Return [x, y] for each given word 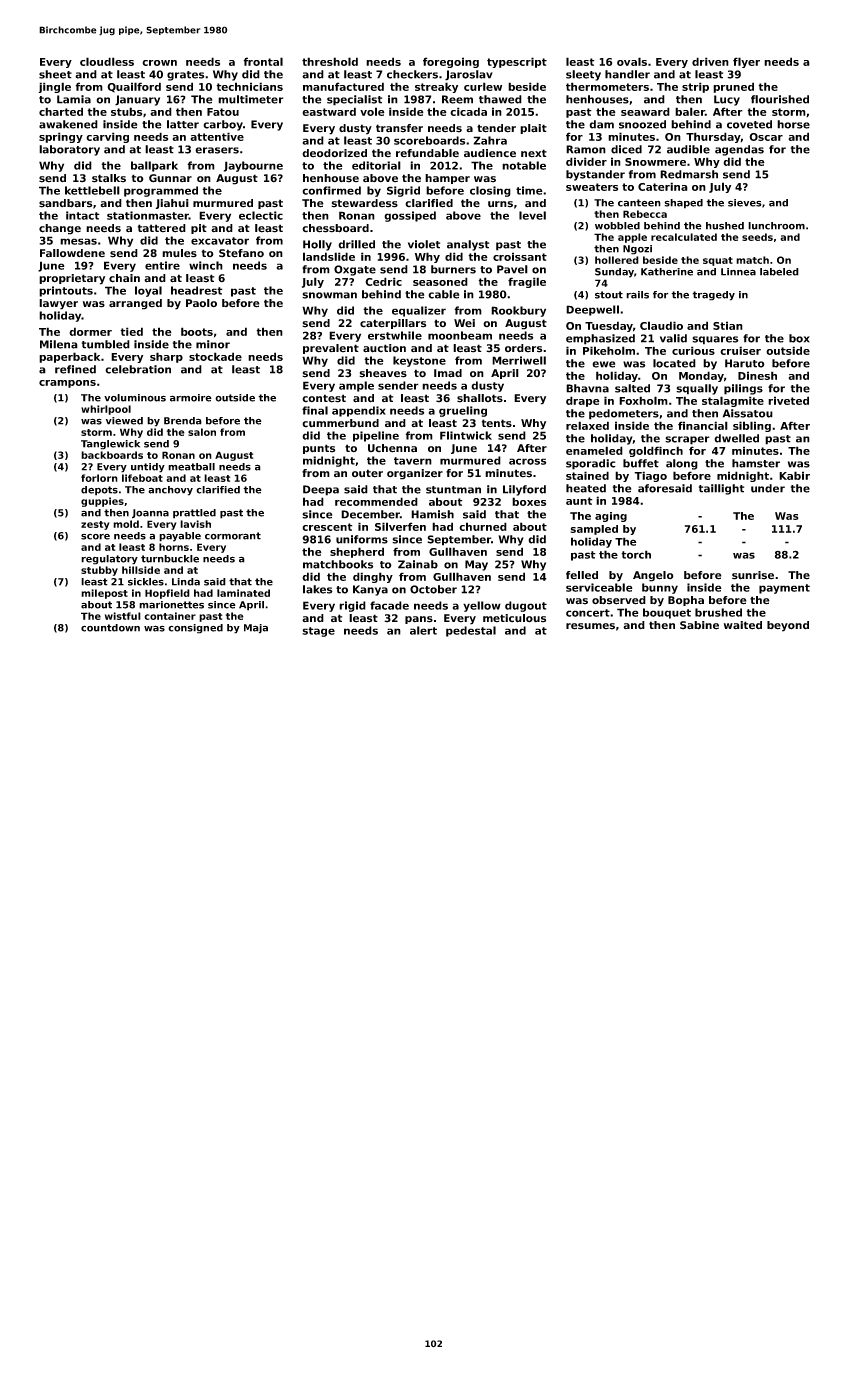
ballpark [154, 166]
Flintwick [466, 435]
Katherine [667, 272]
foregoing [451, 62]
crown [159, 63]
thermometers [607, 86]
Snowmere [655, 162]
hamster [756, 463]
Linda [186, 582]
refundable [427, 153]
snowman [329, 295]
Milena [59, 344]
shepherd [357, 552]
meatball [191, 467]
